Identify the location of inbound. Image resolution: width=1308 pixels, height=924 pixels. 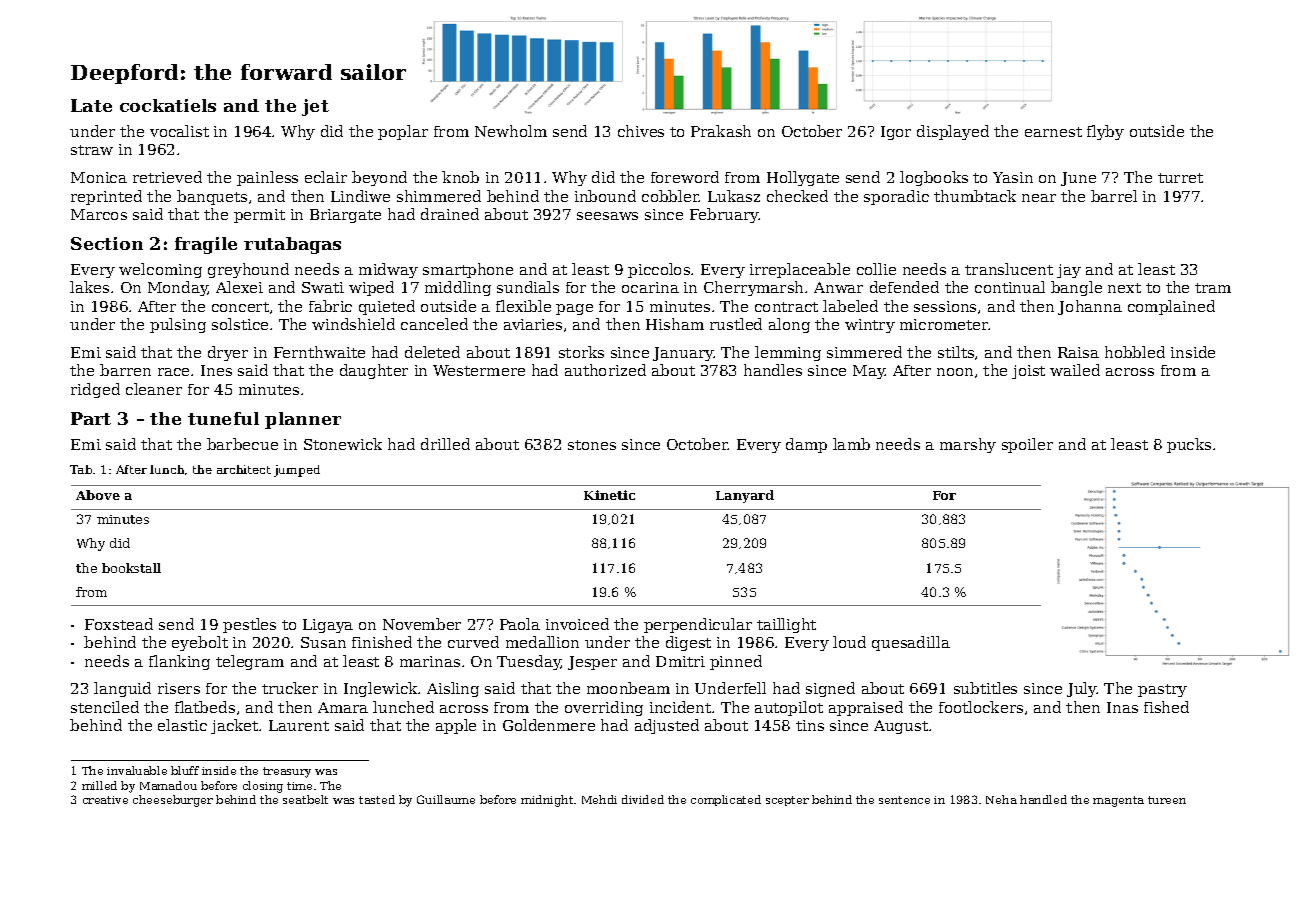
(605, 196).
